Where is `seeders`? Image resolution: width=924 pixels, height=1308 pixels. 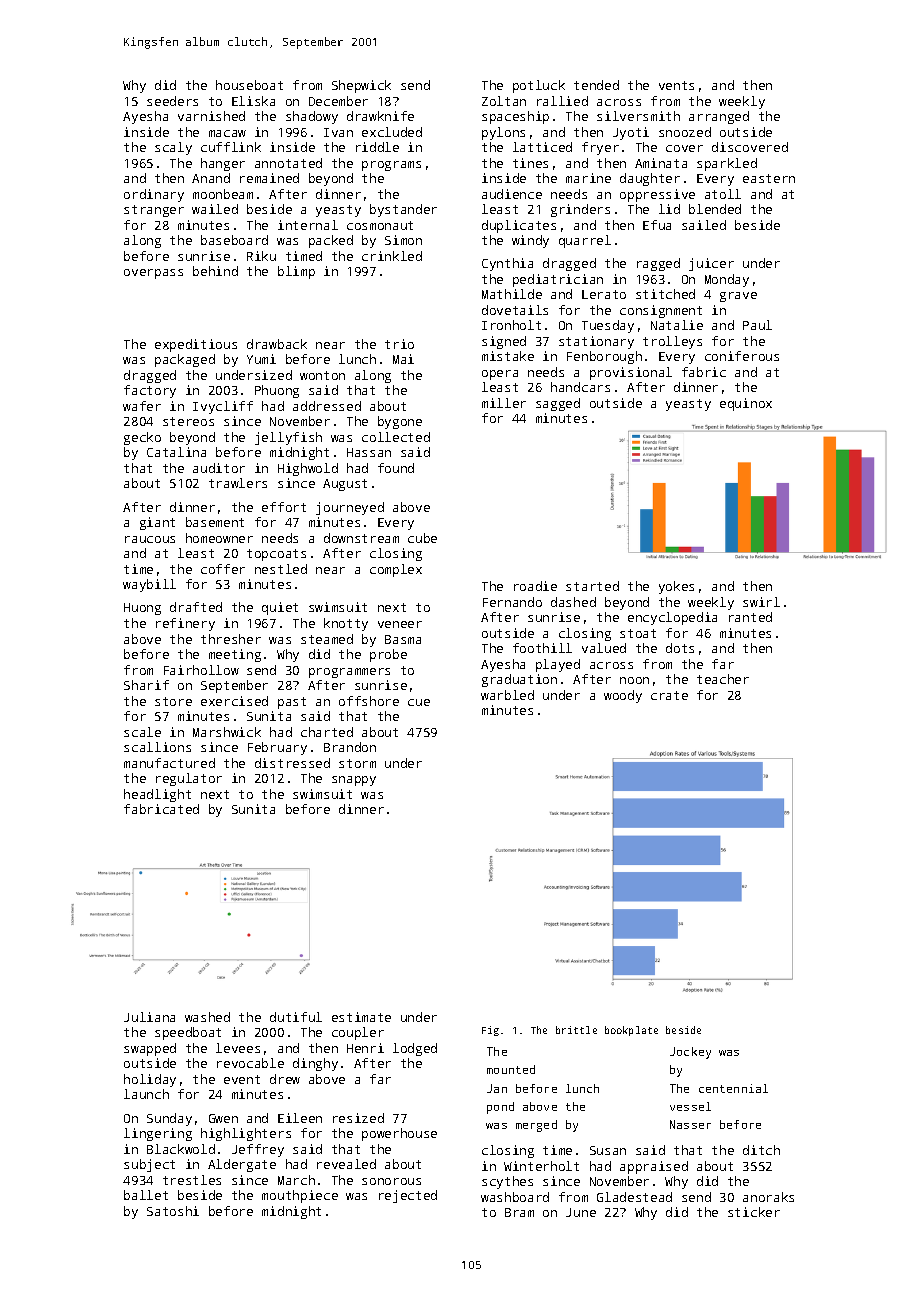
seeders is located at coordinates (172, 101).
